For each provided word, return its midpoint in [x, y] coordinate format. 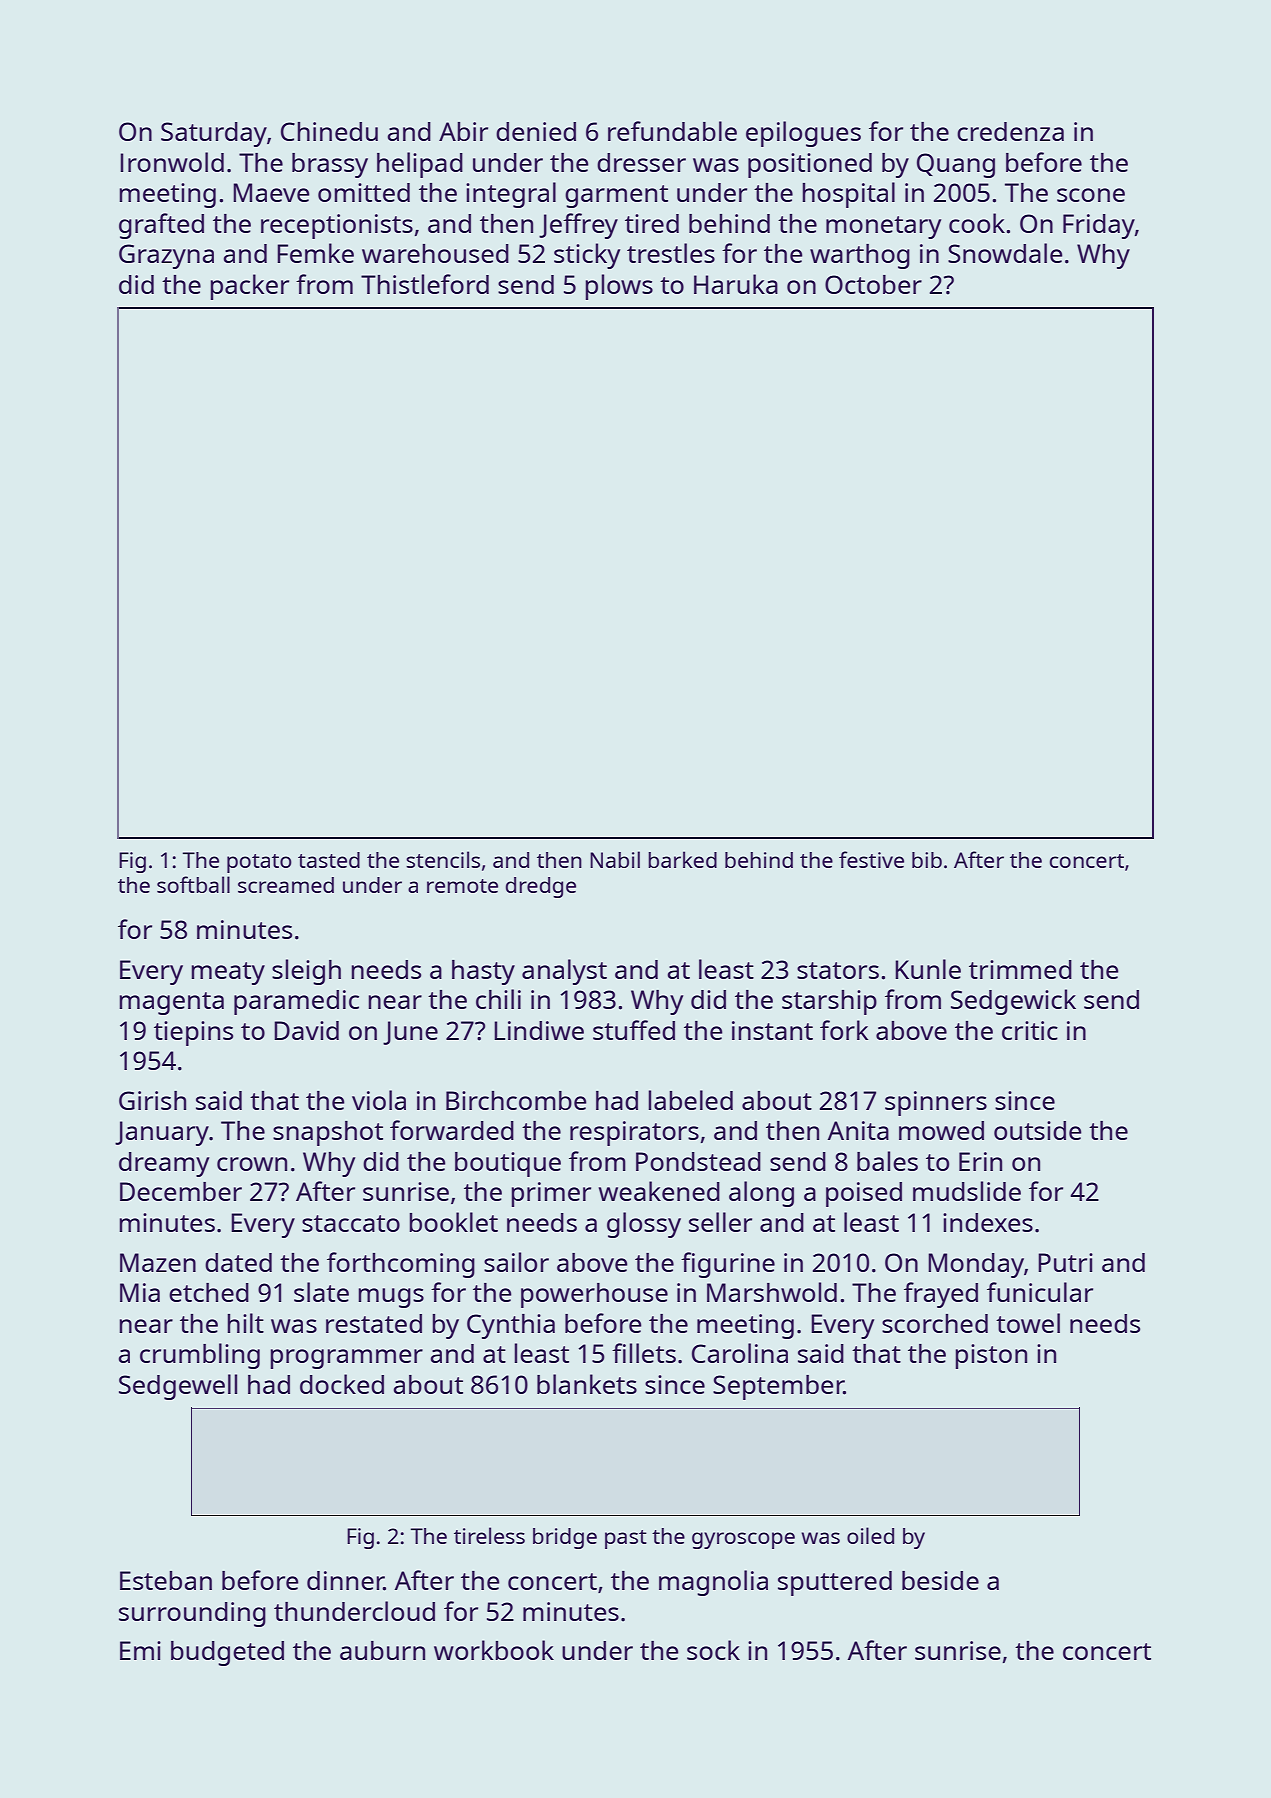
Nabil [615, 859]
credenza [1010, 131]
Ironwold [172, 162]
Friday [1099, 226]
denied [536, 131]
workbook [494, 1650]
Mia [140, 1292]
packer [249, 287]
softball [193, 884]
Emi [140, 1650]
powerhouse [594, 1295]
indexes [988, 1222]
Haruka [736, 284]
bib [927, 860]
